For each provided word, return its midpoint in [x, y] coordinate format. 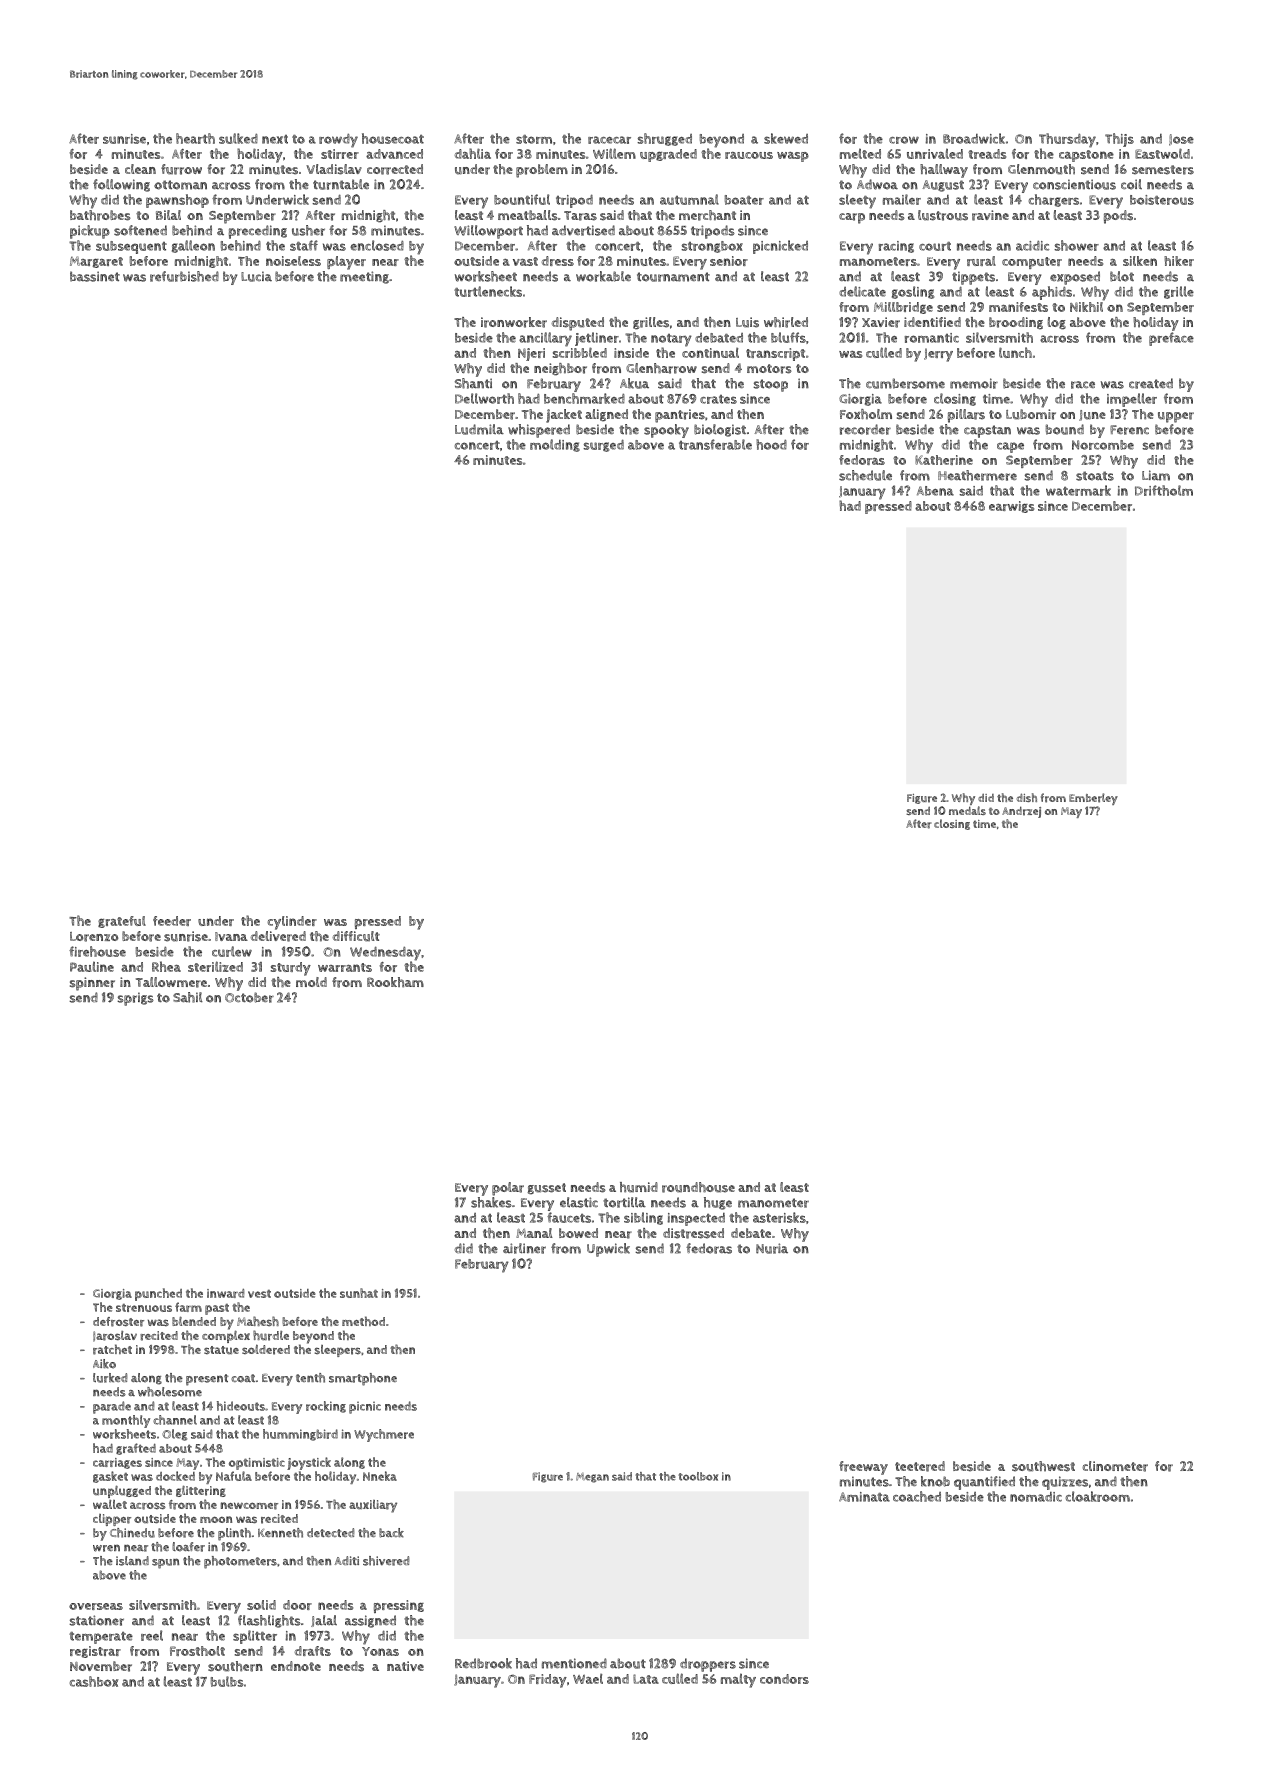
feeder [172, 921]
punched [158, 1294]
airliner [524, 1248]
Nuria [772, 1248]
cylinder [292, 923]
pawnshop [177, 201]
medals [967, 810]
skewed [786, 138]
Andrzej [1021, 812]
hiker [1179, 261]
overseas [96, 1606]
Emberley [1093, 799]
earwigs [1011, 507]
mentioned [574, 1663]
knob [935, 1481]
